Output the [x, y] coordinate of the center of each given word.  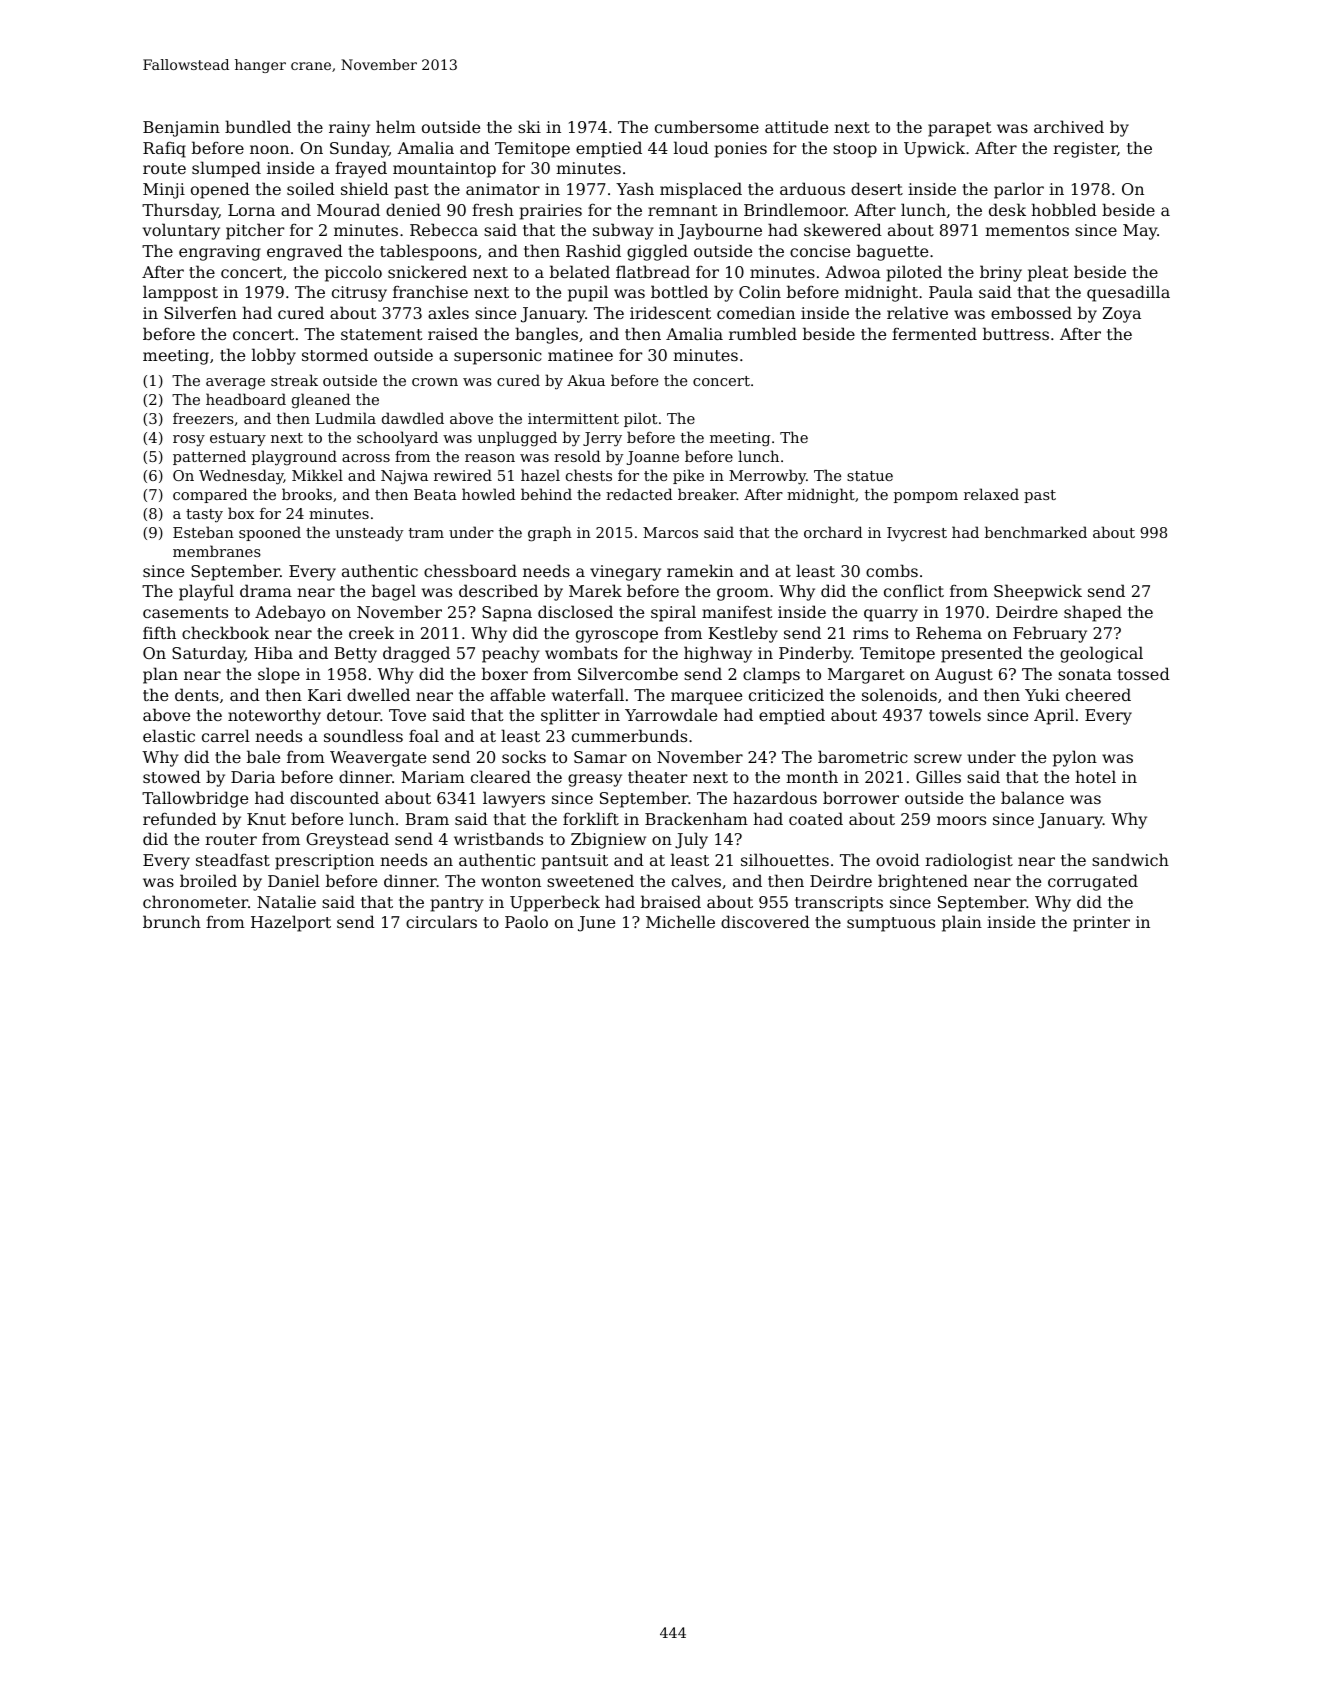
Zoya [1122, 315]
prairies [551, 212]
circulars [441, 921]
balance [1032, 797]
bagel [394, 592]
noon [269, 149]
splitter [570, 716]
